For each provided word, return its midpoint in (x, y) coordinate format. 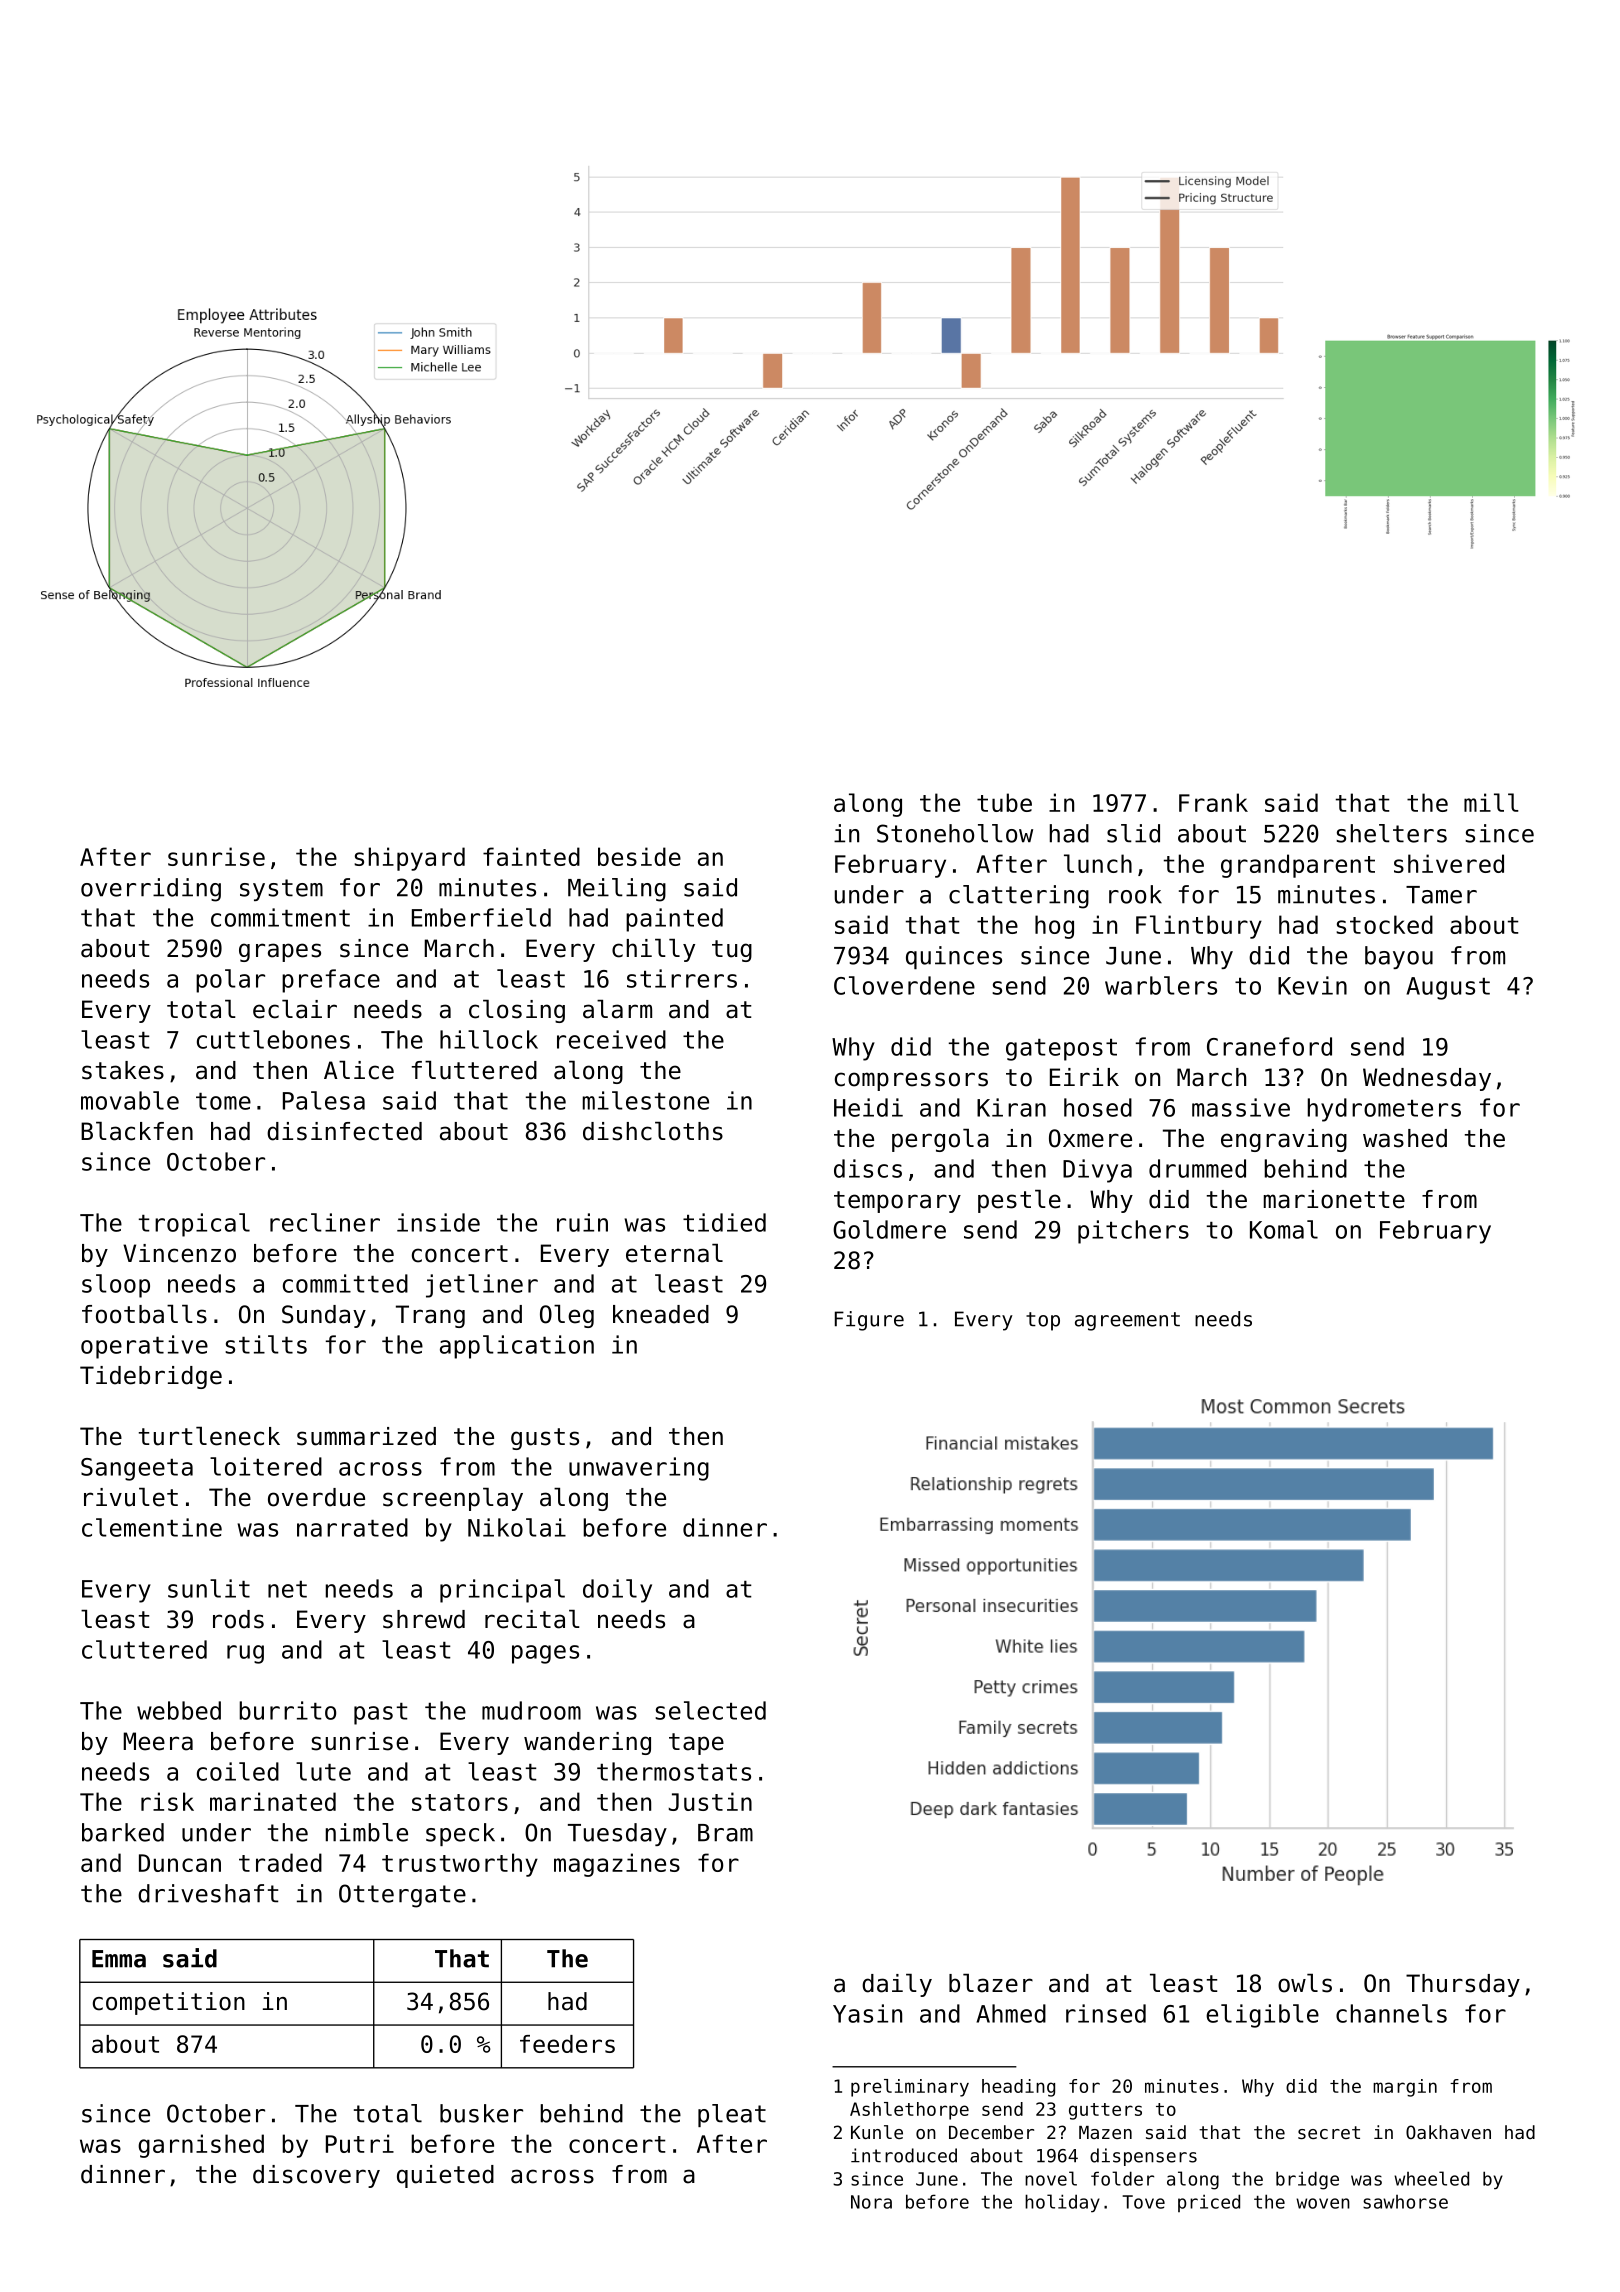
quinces (954, 958)
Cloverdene (904, 985)
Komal (1284, 1229)
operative (144, 1347)
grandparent (1298, 866)
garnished (201, 2146)
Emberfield (481, 917)
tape (696, 1744)
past (381, 1714)
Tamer (1441, 895)
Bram (725, 1833)
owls (1305, 1983)
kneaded (661, 1314)
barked (123, 1832)
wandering (587, 1743)
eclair (295, 1009)
